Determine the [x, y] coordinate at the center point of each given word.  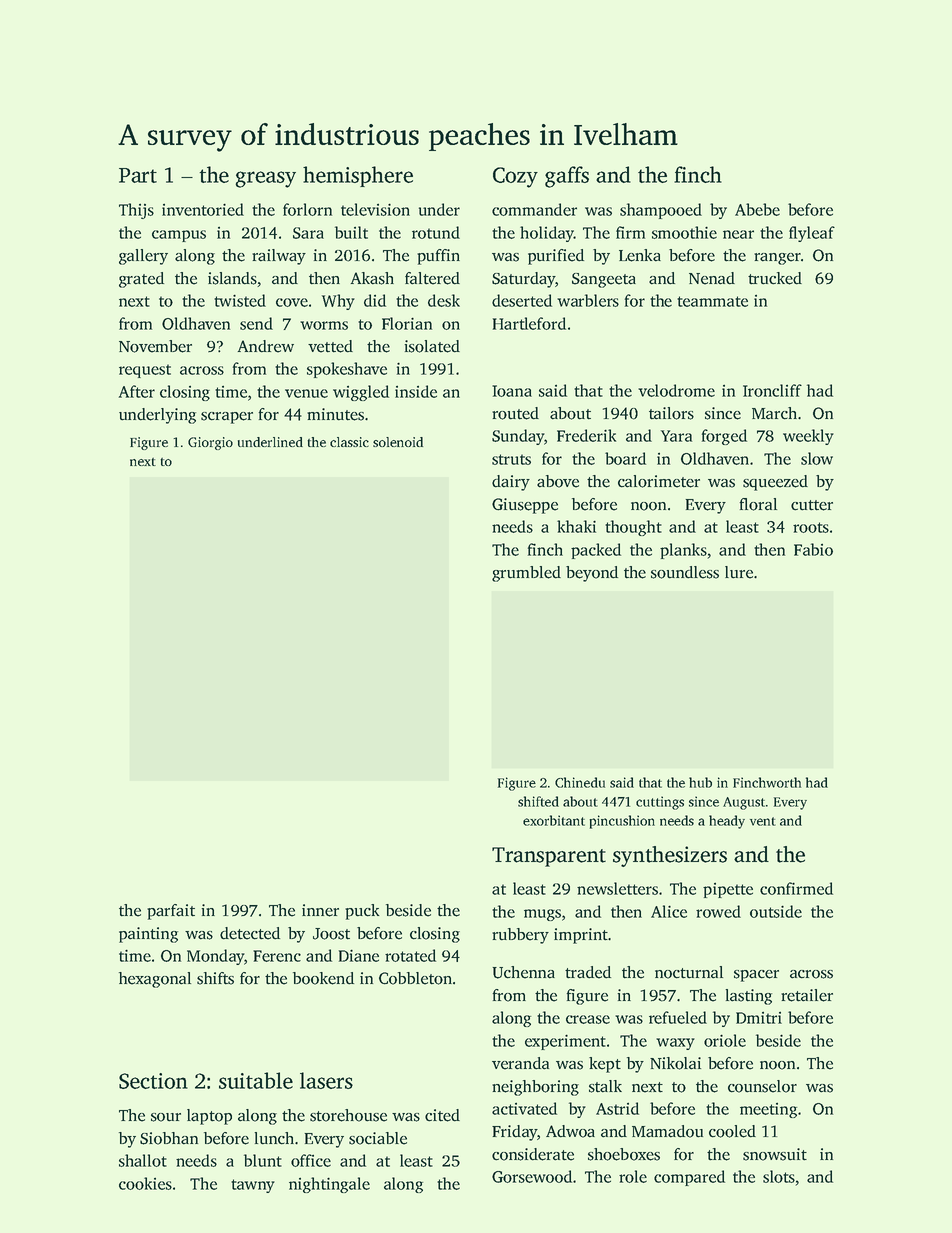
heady [727, 822]
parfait [171, 912]
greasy [266, 179]
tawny [253, 1186]
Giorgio [210, 443]
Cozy [515, 177]
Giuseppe [525, 506]
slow [817, 458]
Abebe [757, 209]
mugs [542, 915]
